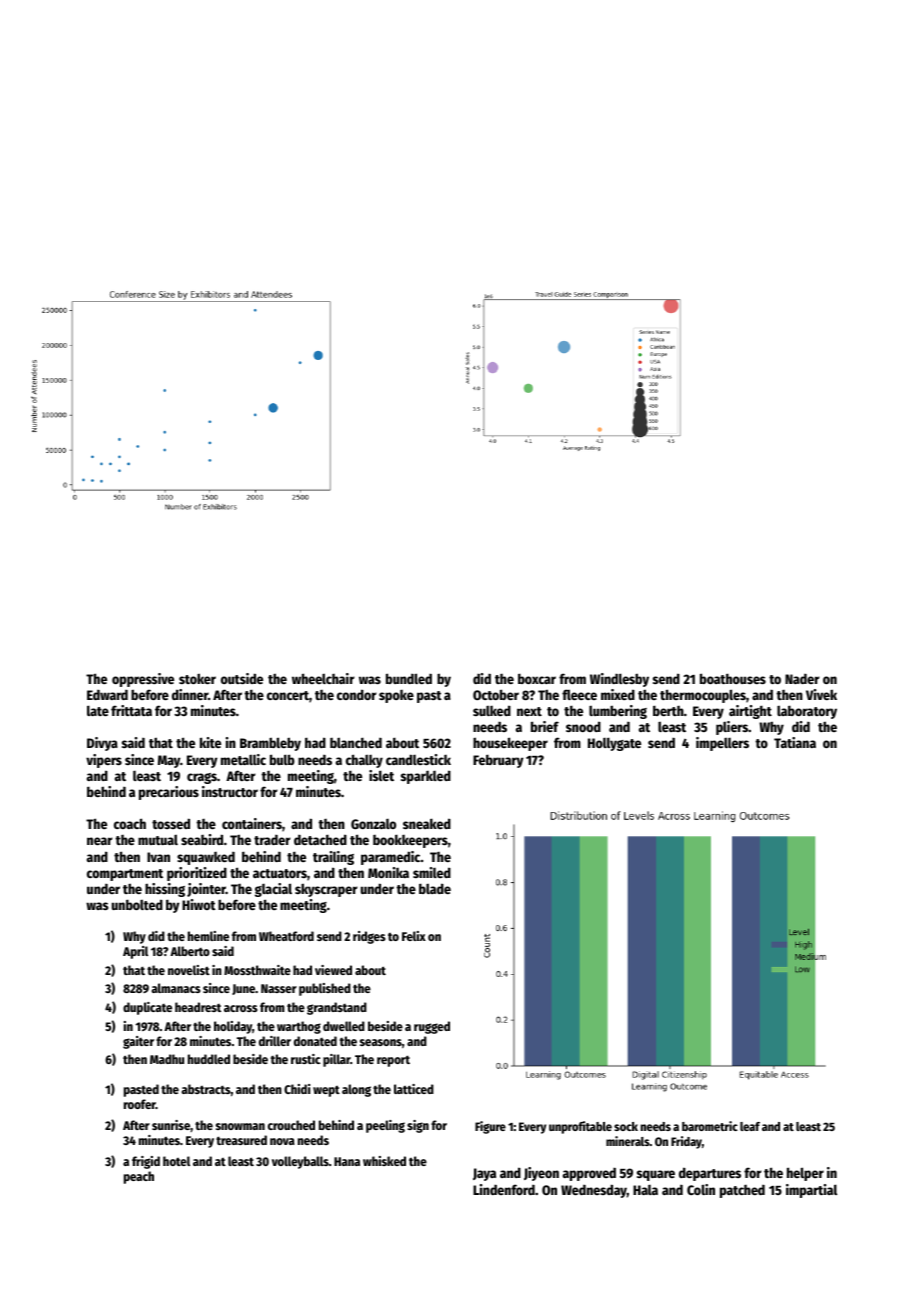 Image resolution: width=924 pixels, height=1308 pixels. What do you see at coordinates (409, 678) in the screenshot?
I see `bundled` at bounding box center [409, 678].
